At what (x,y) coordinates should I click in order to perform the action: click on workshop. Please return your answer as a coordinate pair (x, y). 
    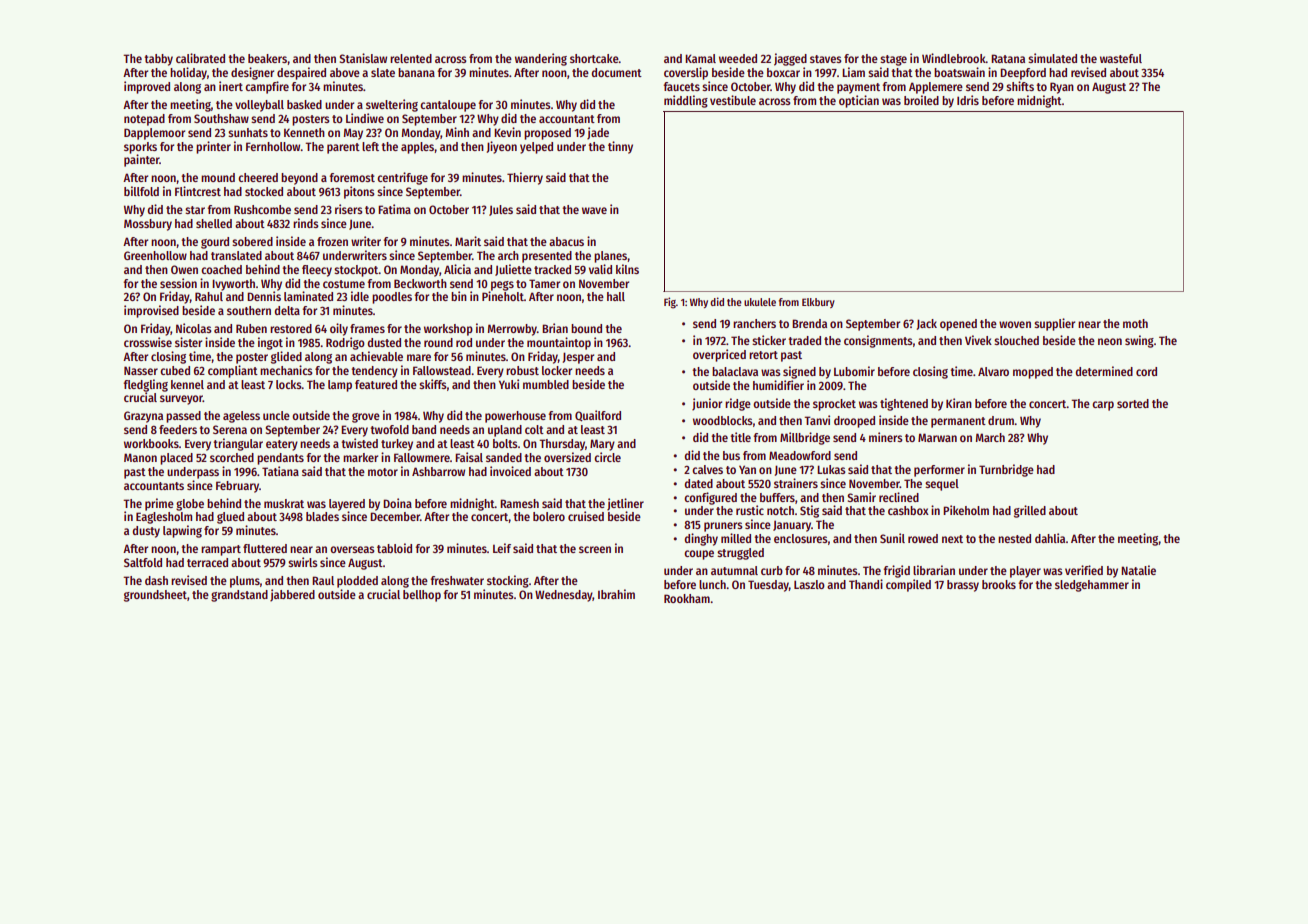
    Looking at the image, I should click on (448, 330).
